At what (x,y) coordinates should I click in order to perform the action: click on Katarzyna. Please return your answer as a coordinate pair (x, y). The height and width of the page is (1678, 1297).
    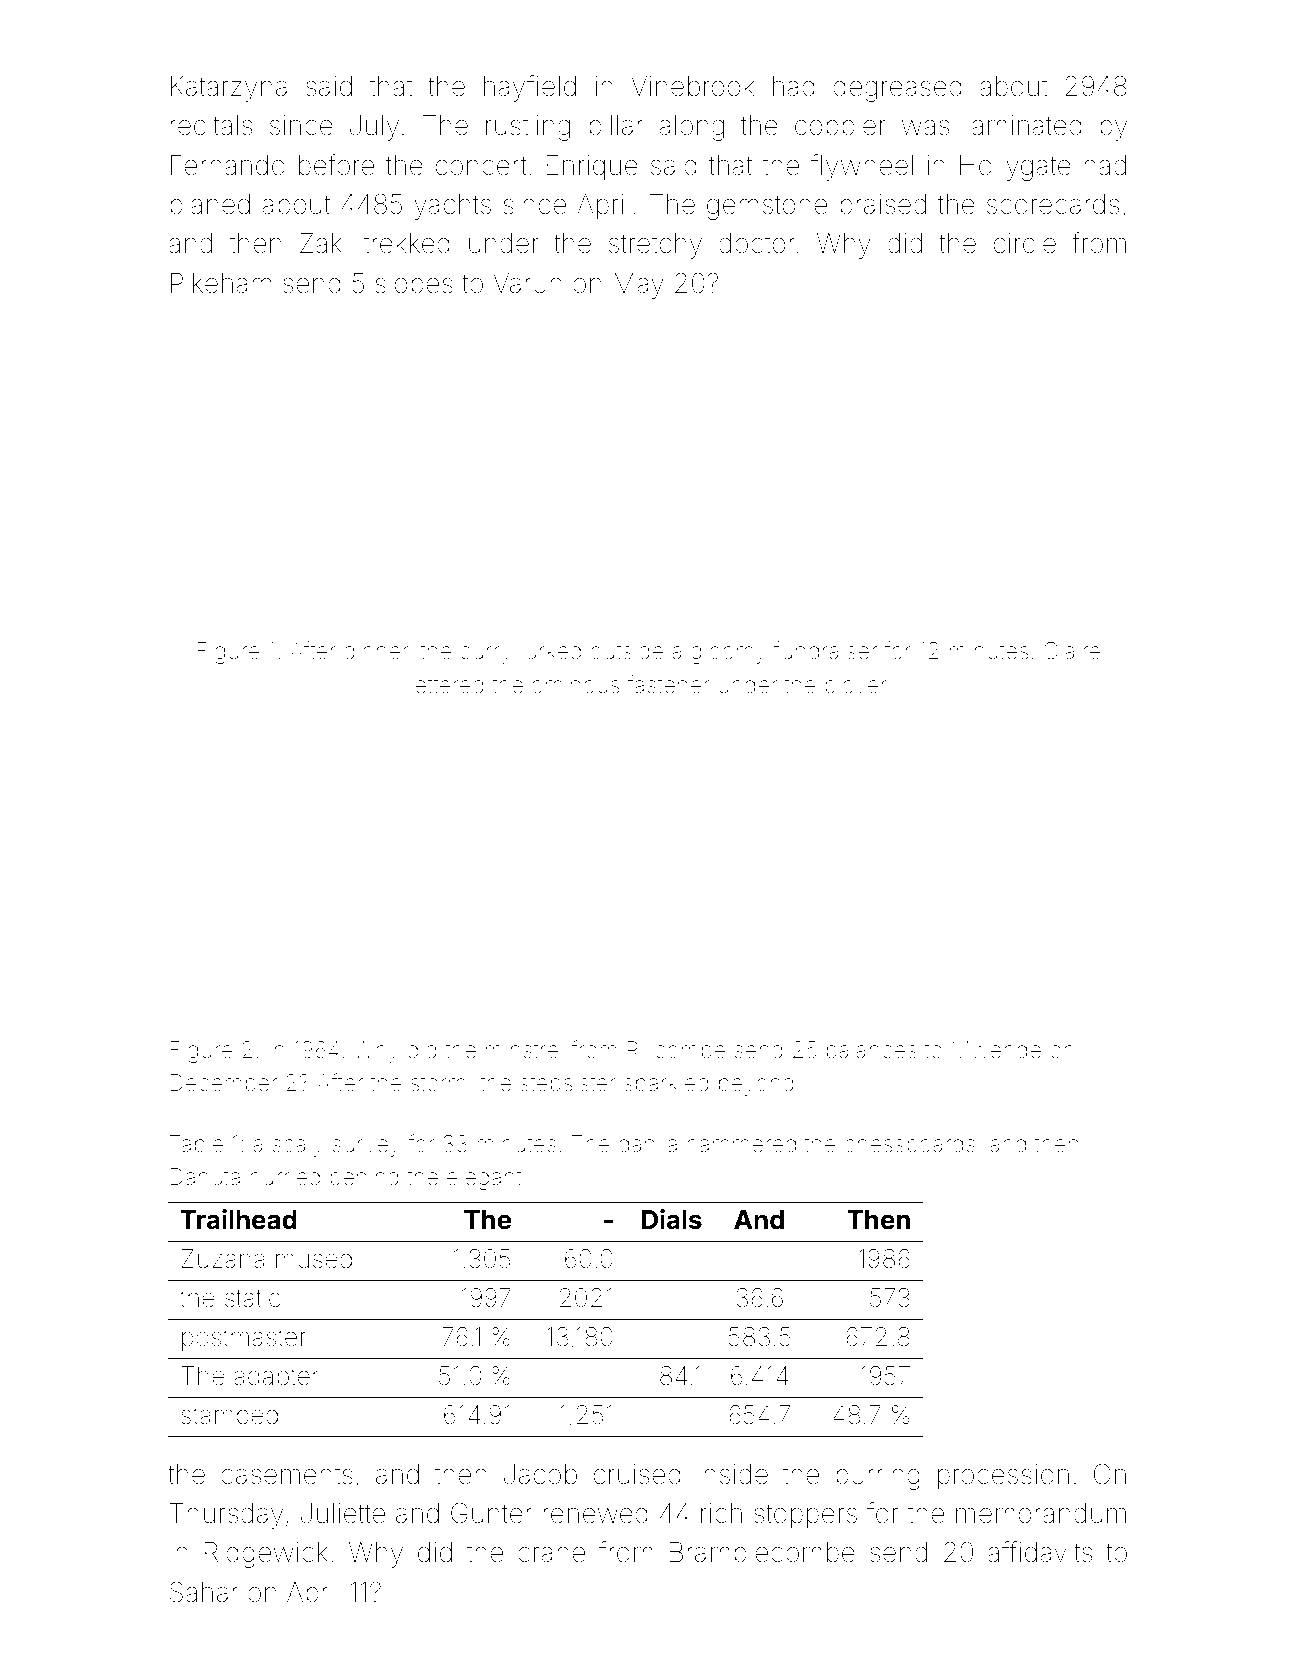
    Looking at the image, I should click on (229, 89).
